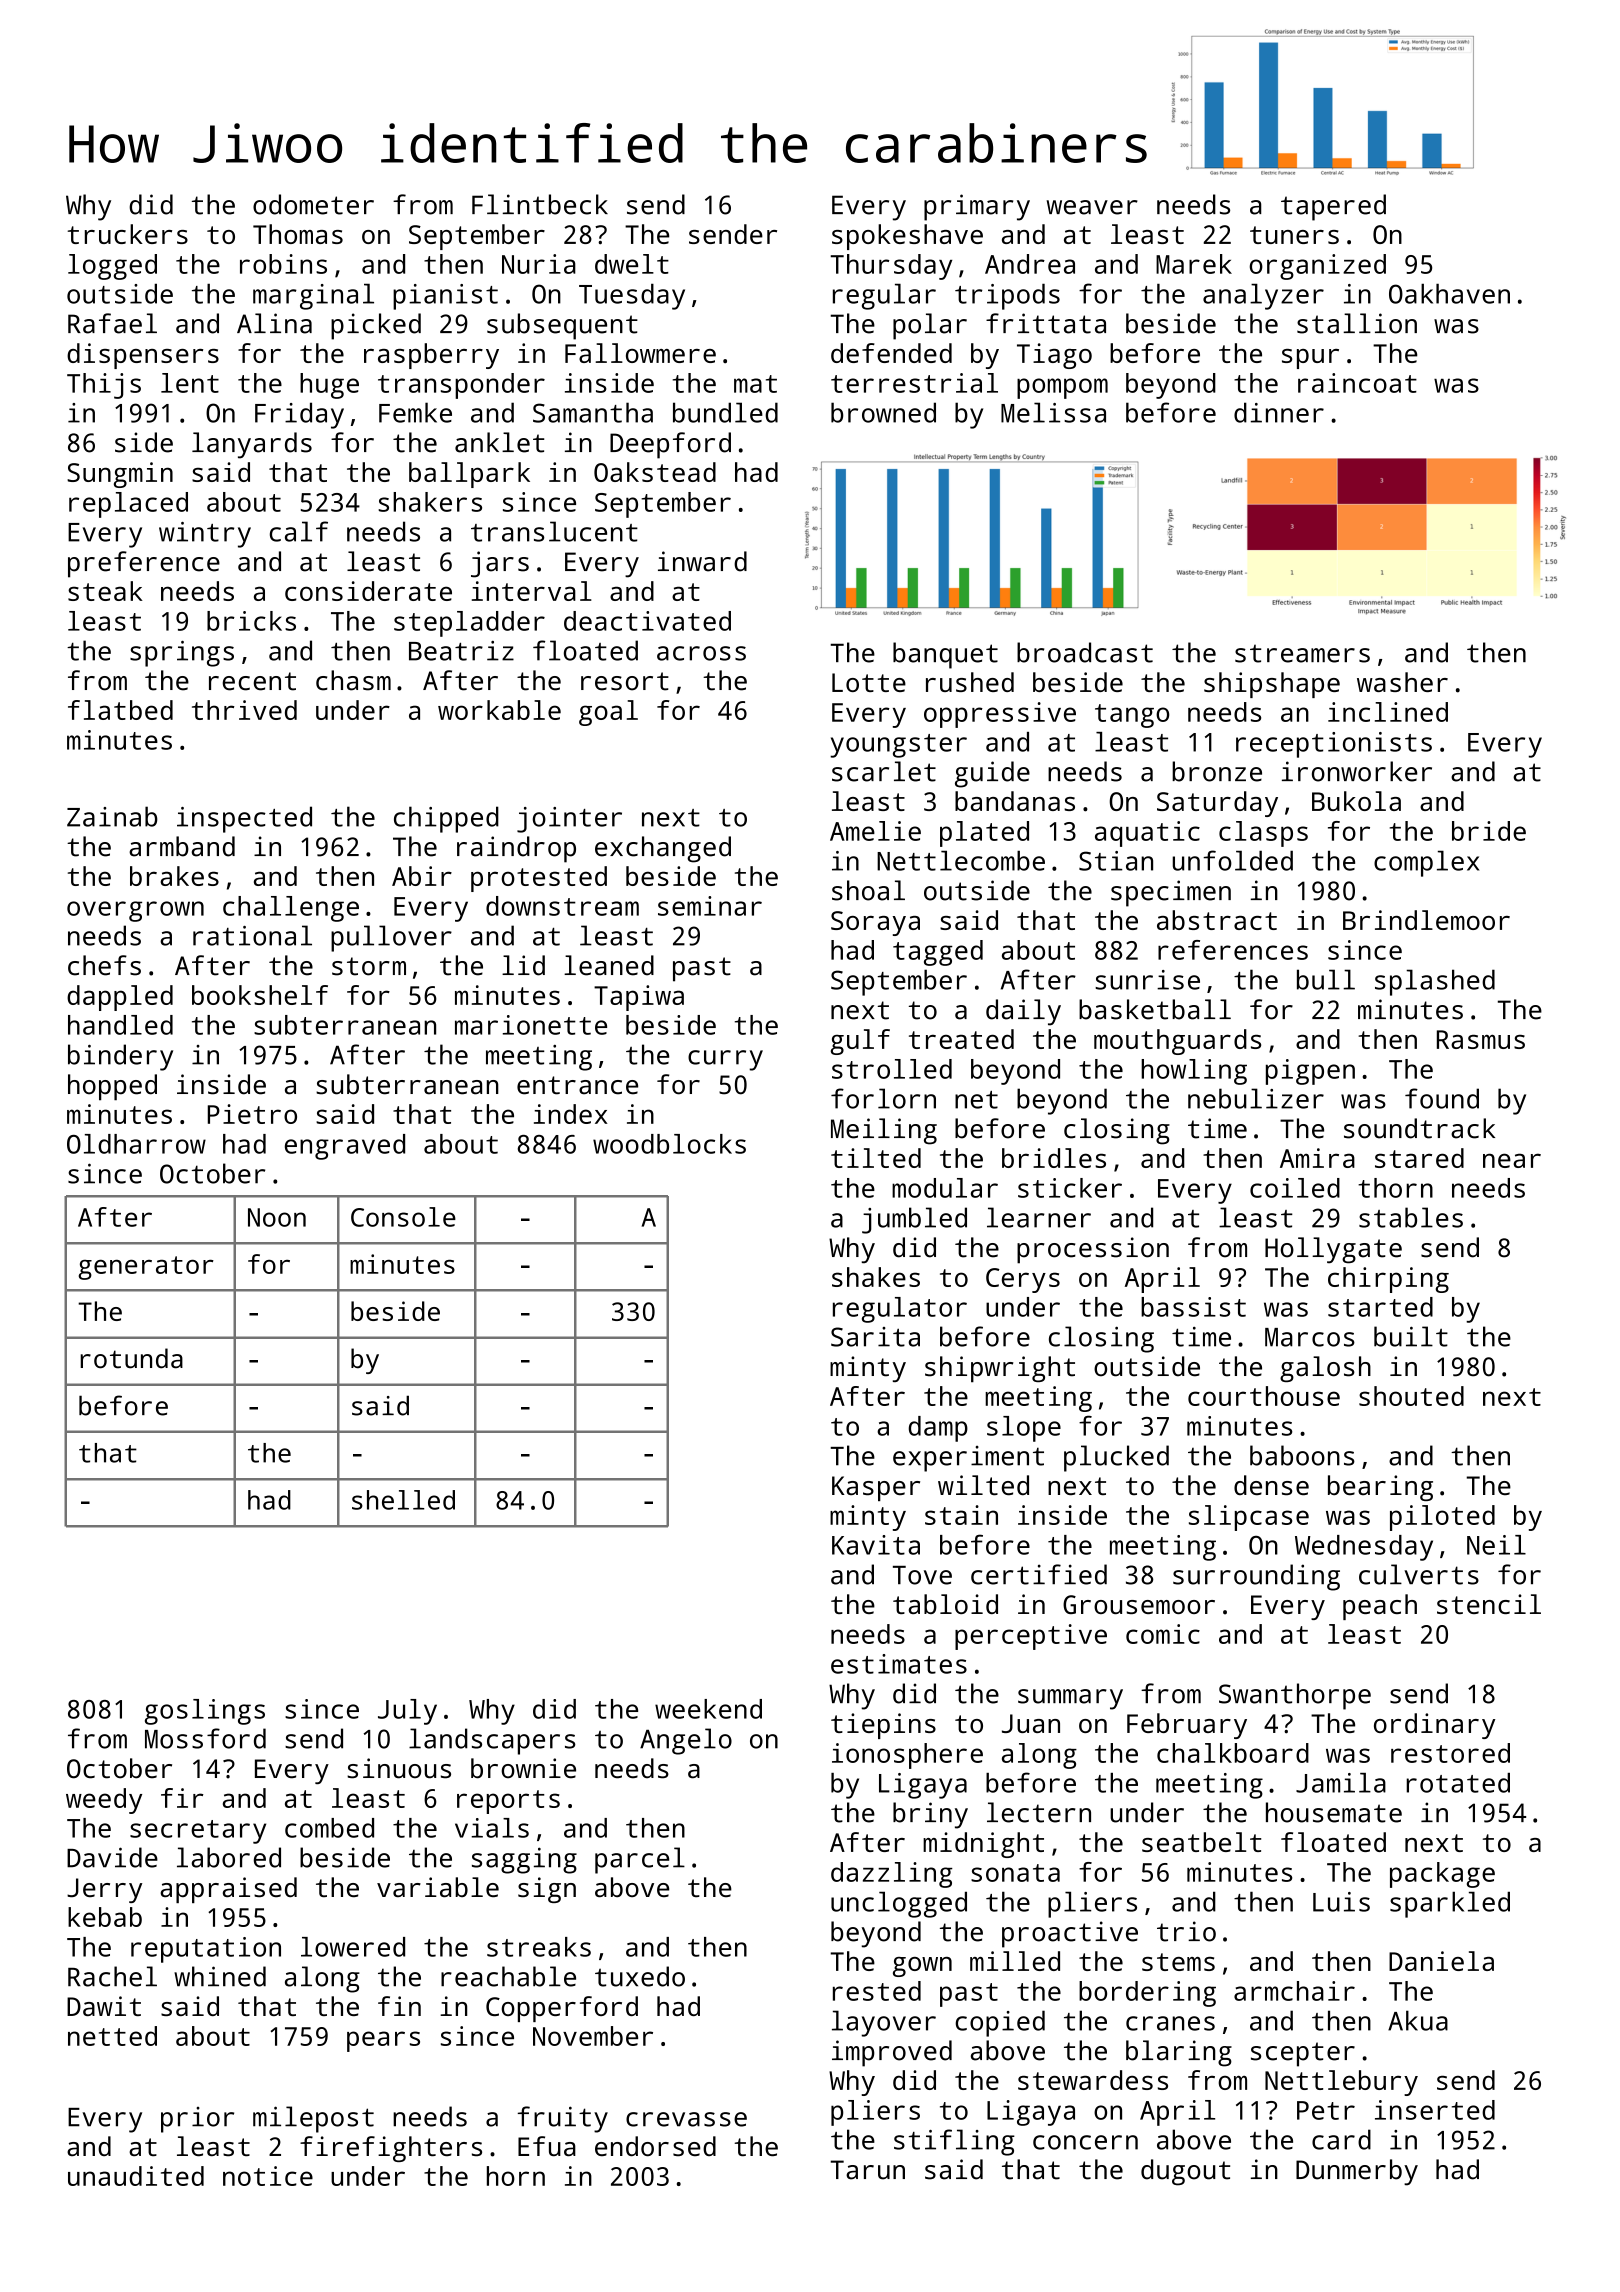 This screenshot has height=2292, width=1620. I want to click on sinuous, so click(399, 1768).
